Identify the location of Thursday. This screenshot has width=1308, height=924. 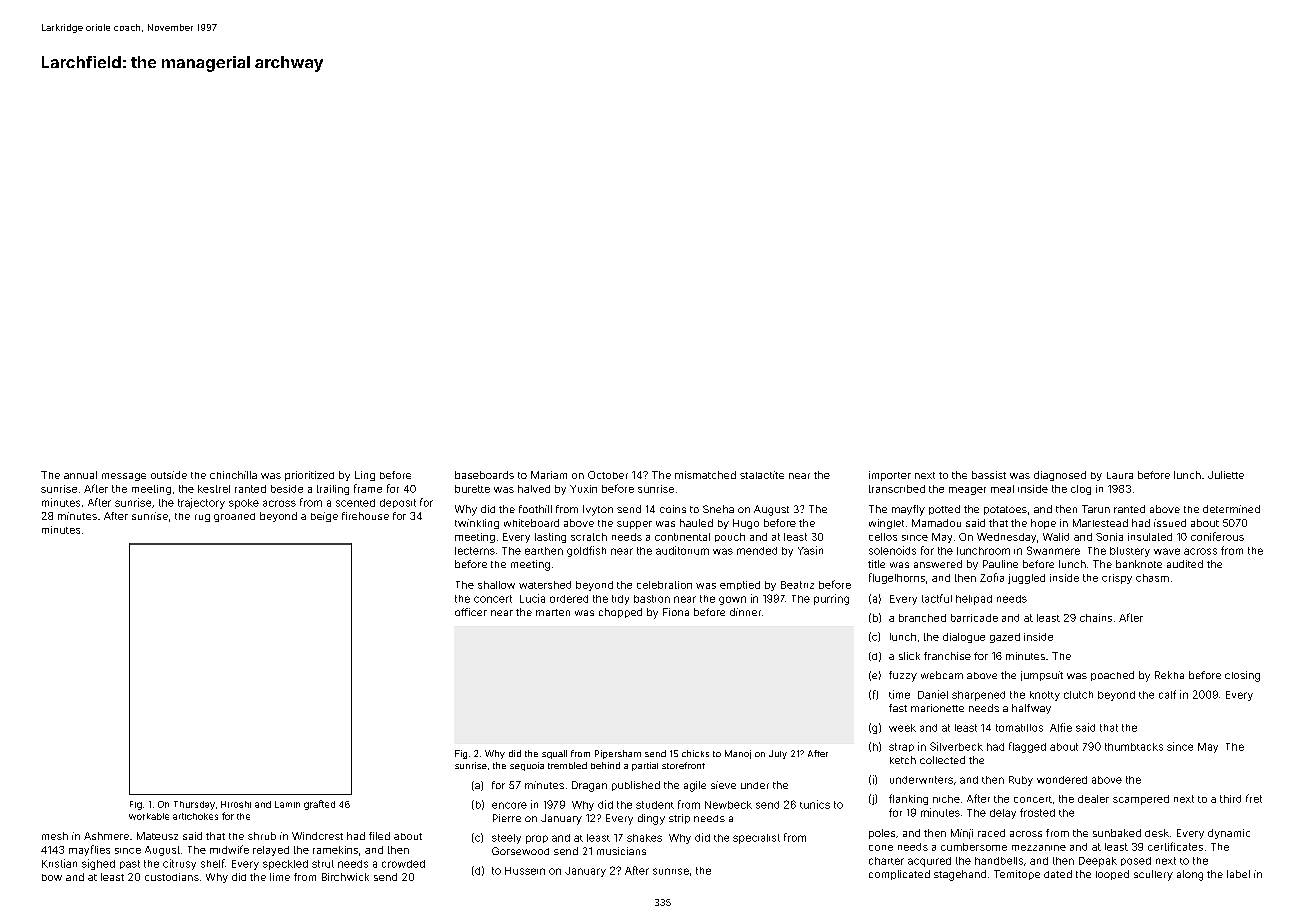
(194, 805).
